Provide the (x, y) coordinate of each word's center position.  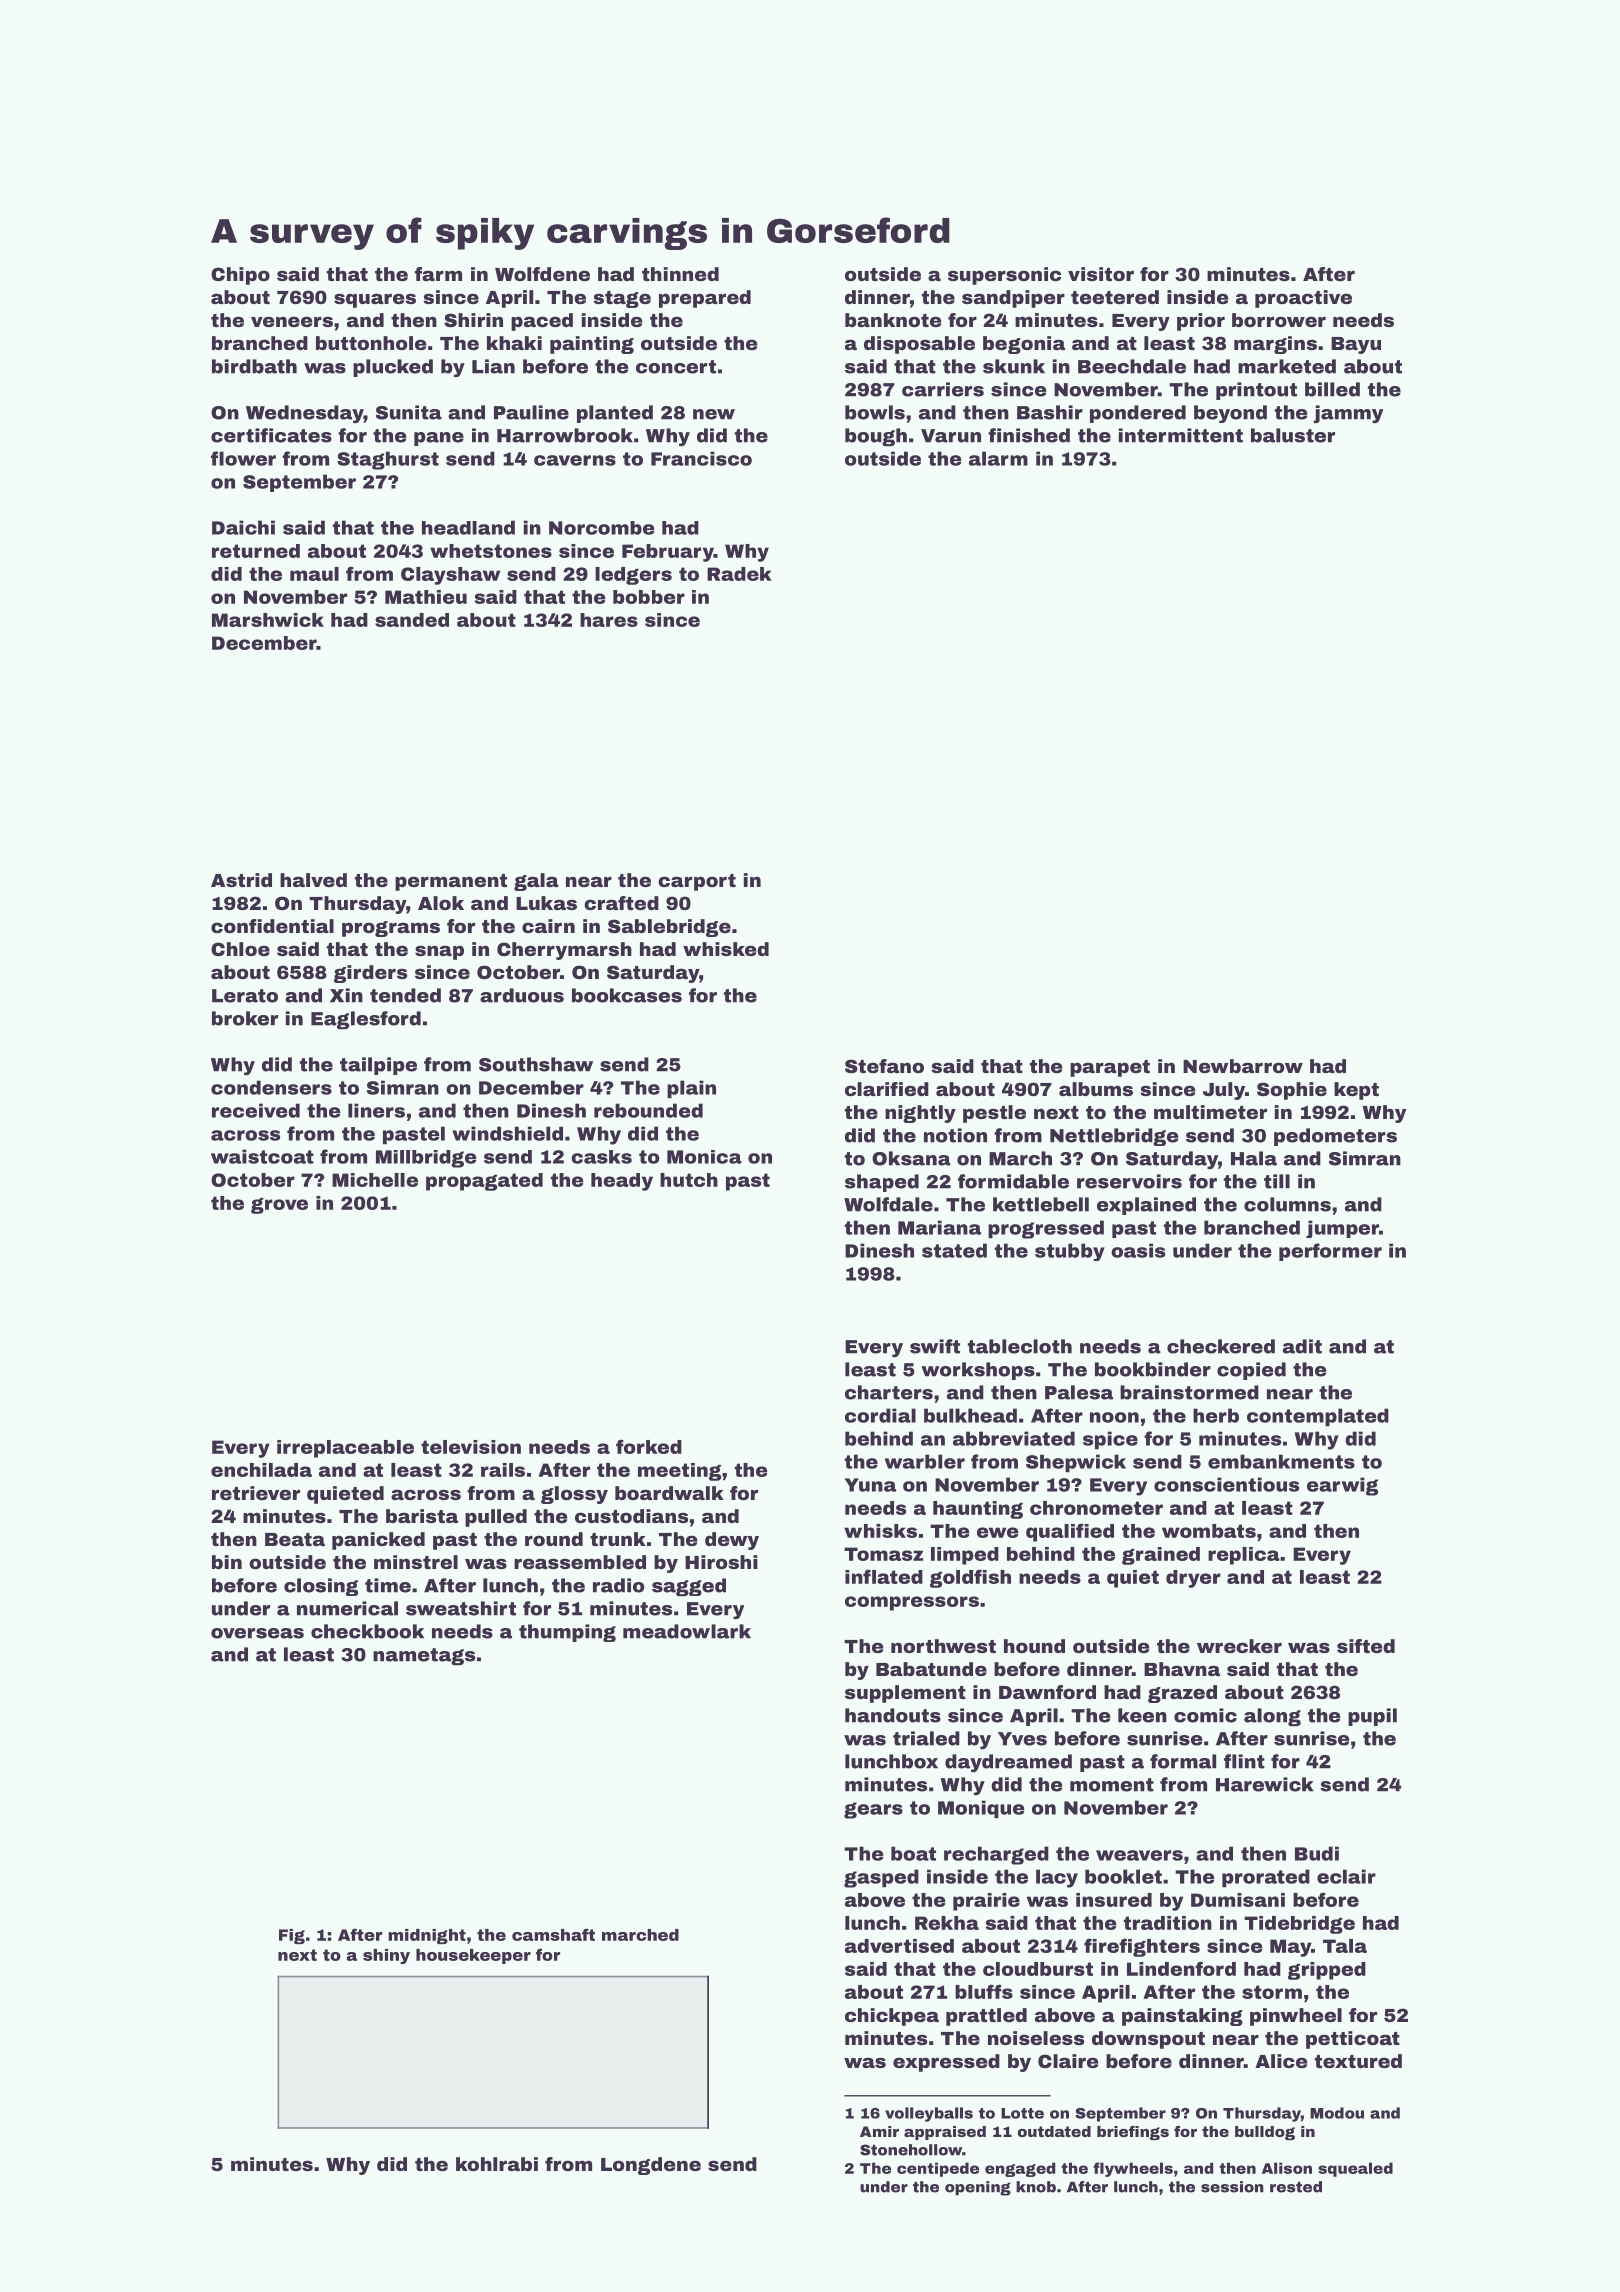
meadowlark (687, 1631)
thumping (567, 1633)
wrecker (1239, 1646)
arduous (522, 995)
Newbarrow (1243, 1066)
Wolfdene (542, 274)
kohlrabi (497, 2164)
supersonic (1004, 276)
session (1232, 2187)
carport (697, 882)
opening (978, 2188)
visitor (1101, 274)
